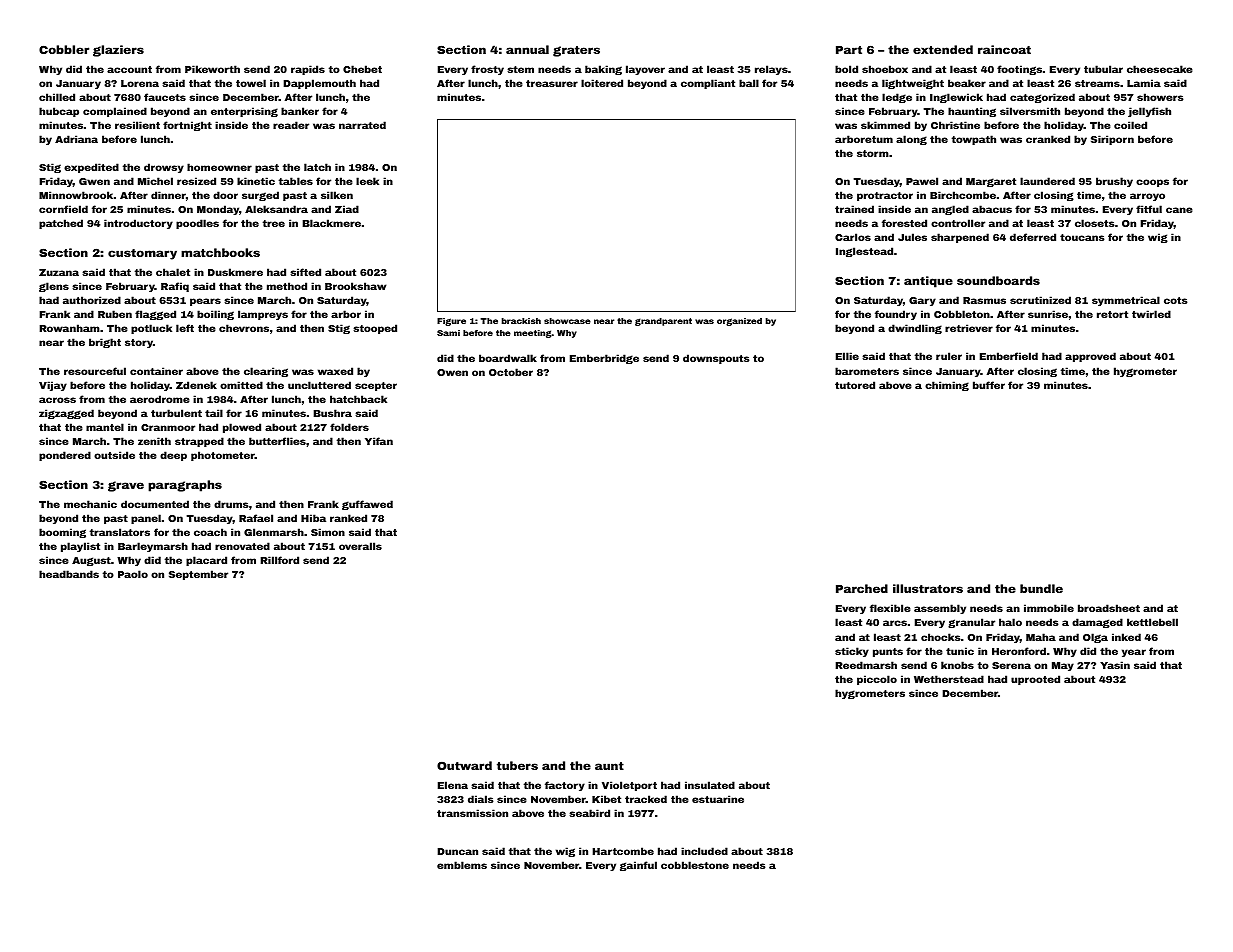 Image resolution: width=1233 pixels, height=952 pixels. Describe the element at coordinates (603, 70) in the document. I see `baking` at that location.
